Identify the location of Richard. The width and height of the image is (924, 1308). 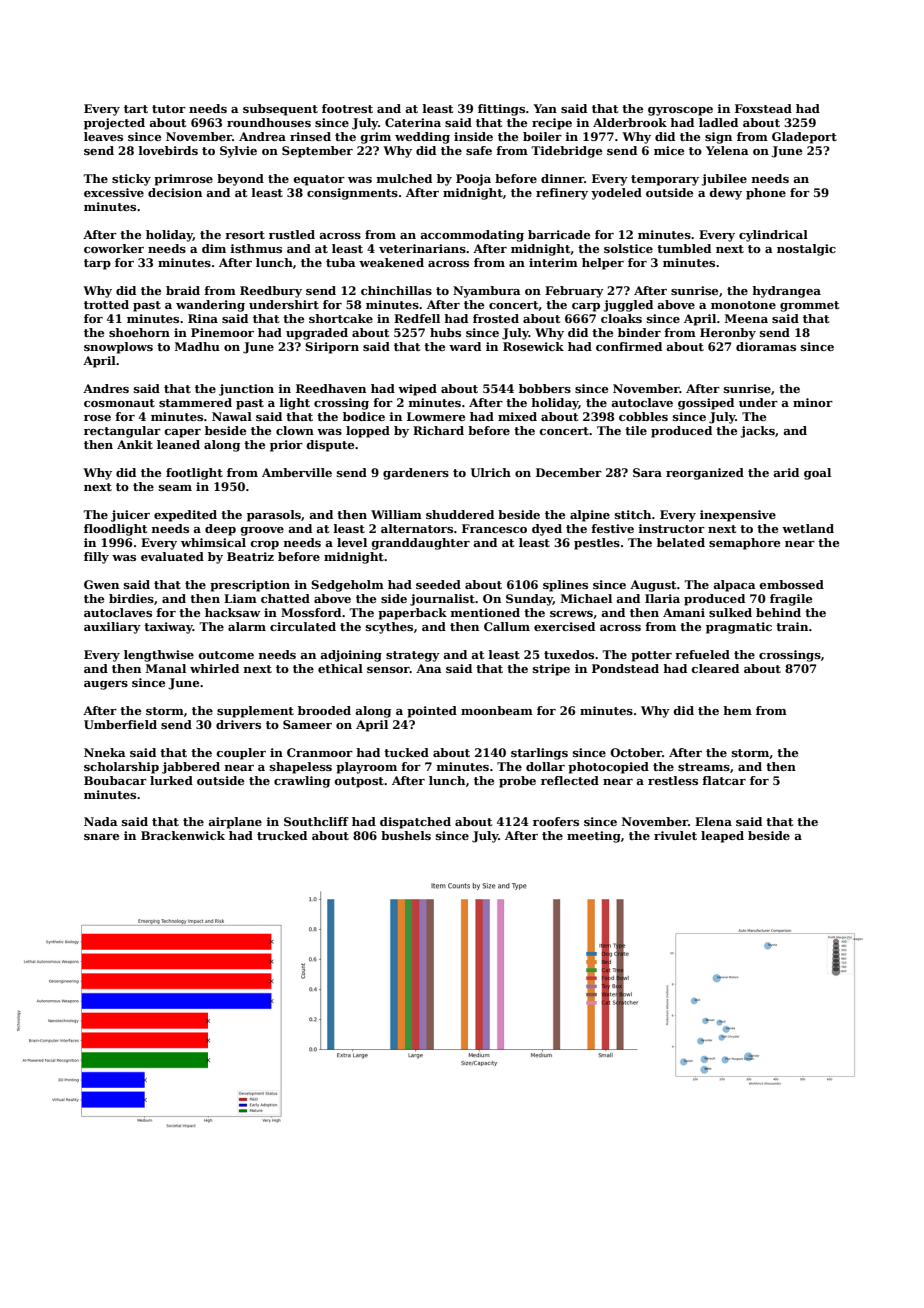
(438, 430).
